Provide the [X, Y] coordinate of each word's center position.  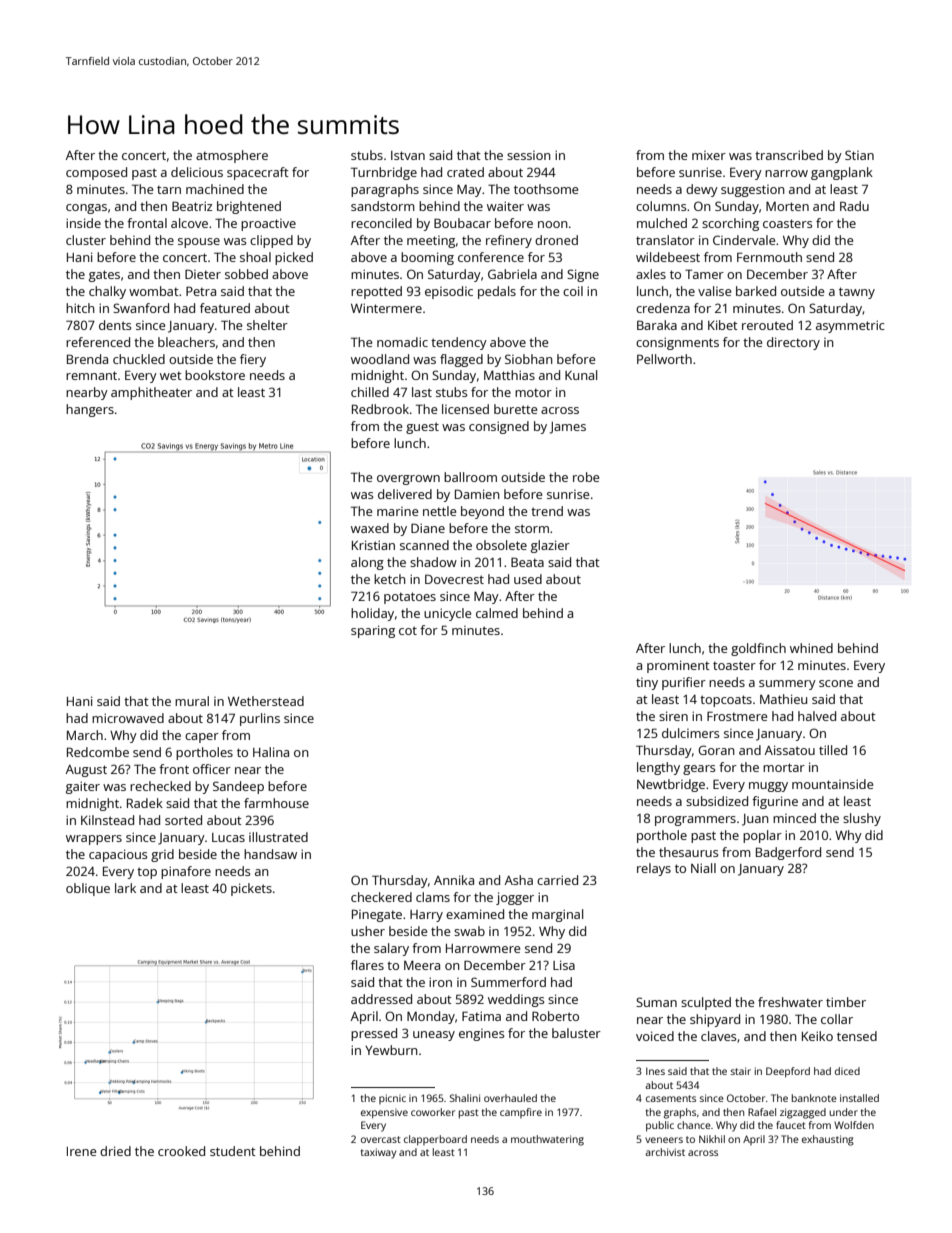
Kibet [723, 325]
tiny [647, 684]
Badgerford [788, 853]
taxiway [378, 1153]
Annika [454, 880]
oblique [88, 889]
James [568, 428]
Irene [81, 1151]
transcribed [789, 155]
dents [115, 325]
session [529, 155]
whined [811, 648]
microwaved [128, 718]
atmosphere [232, 156]
